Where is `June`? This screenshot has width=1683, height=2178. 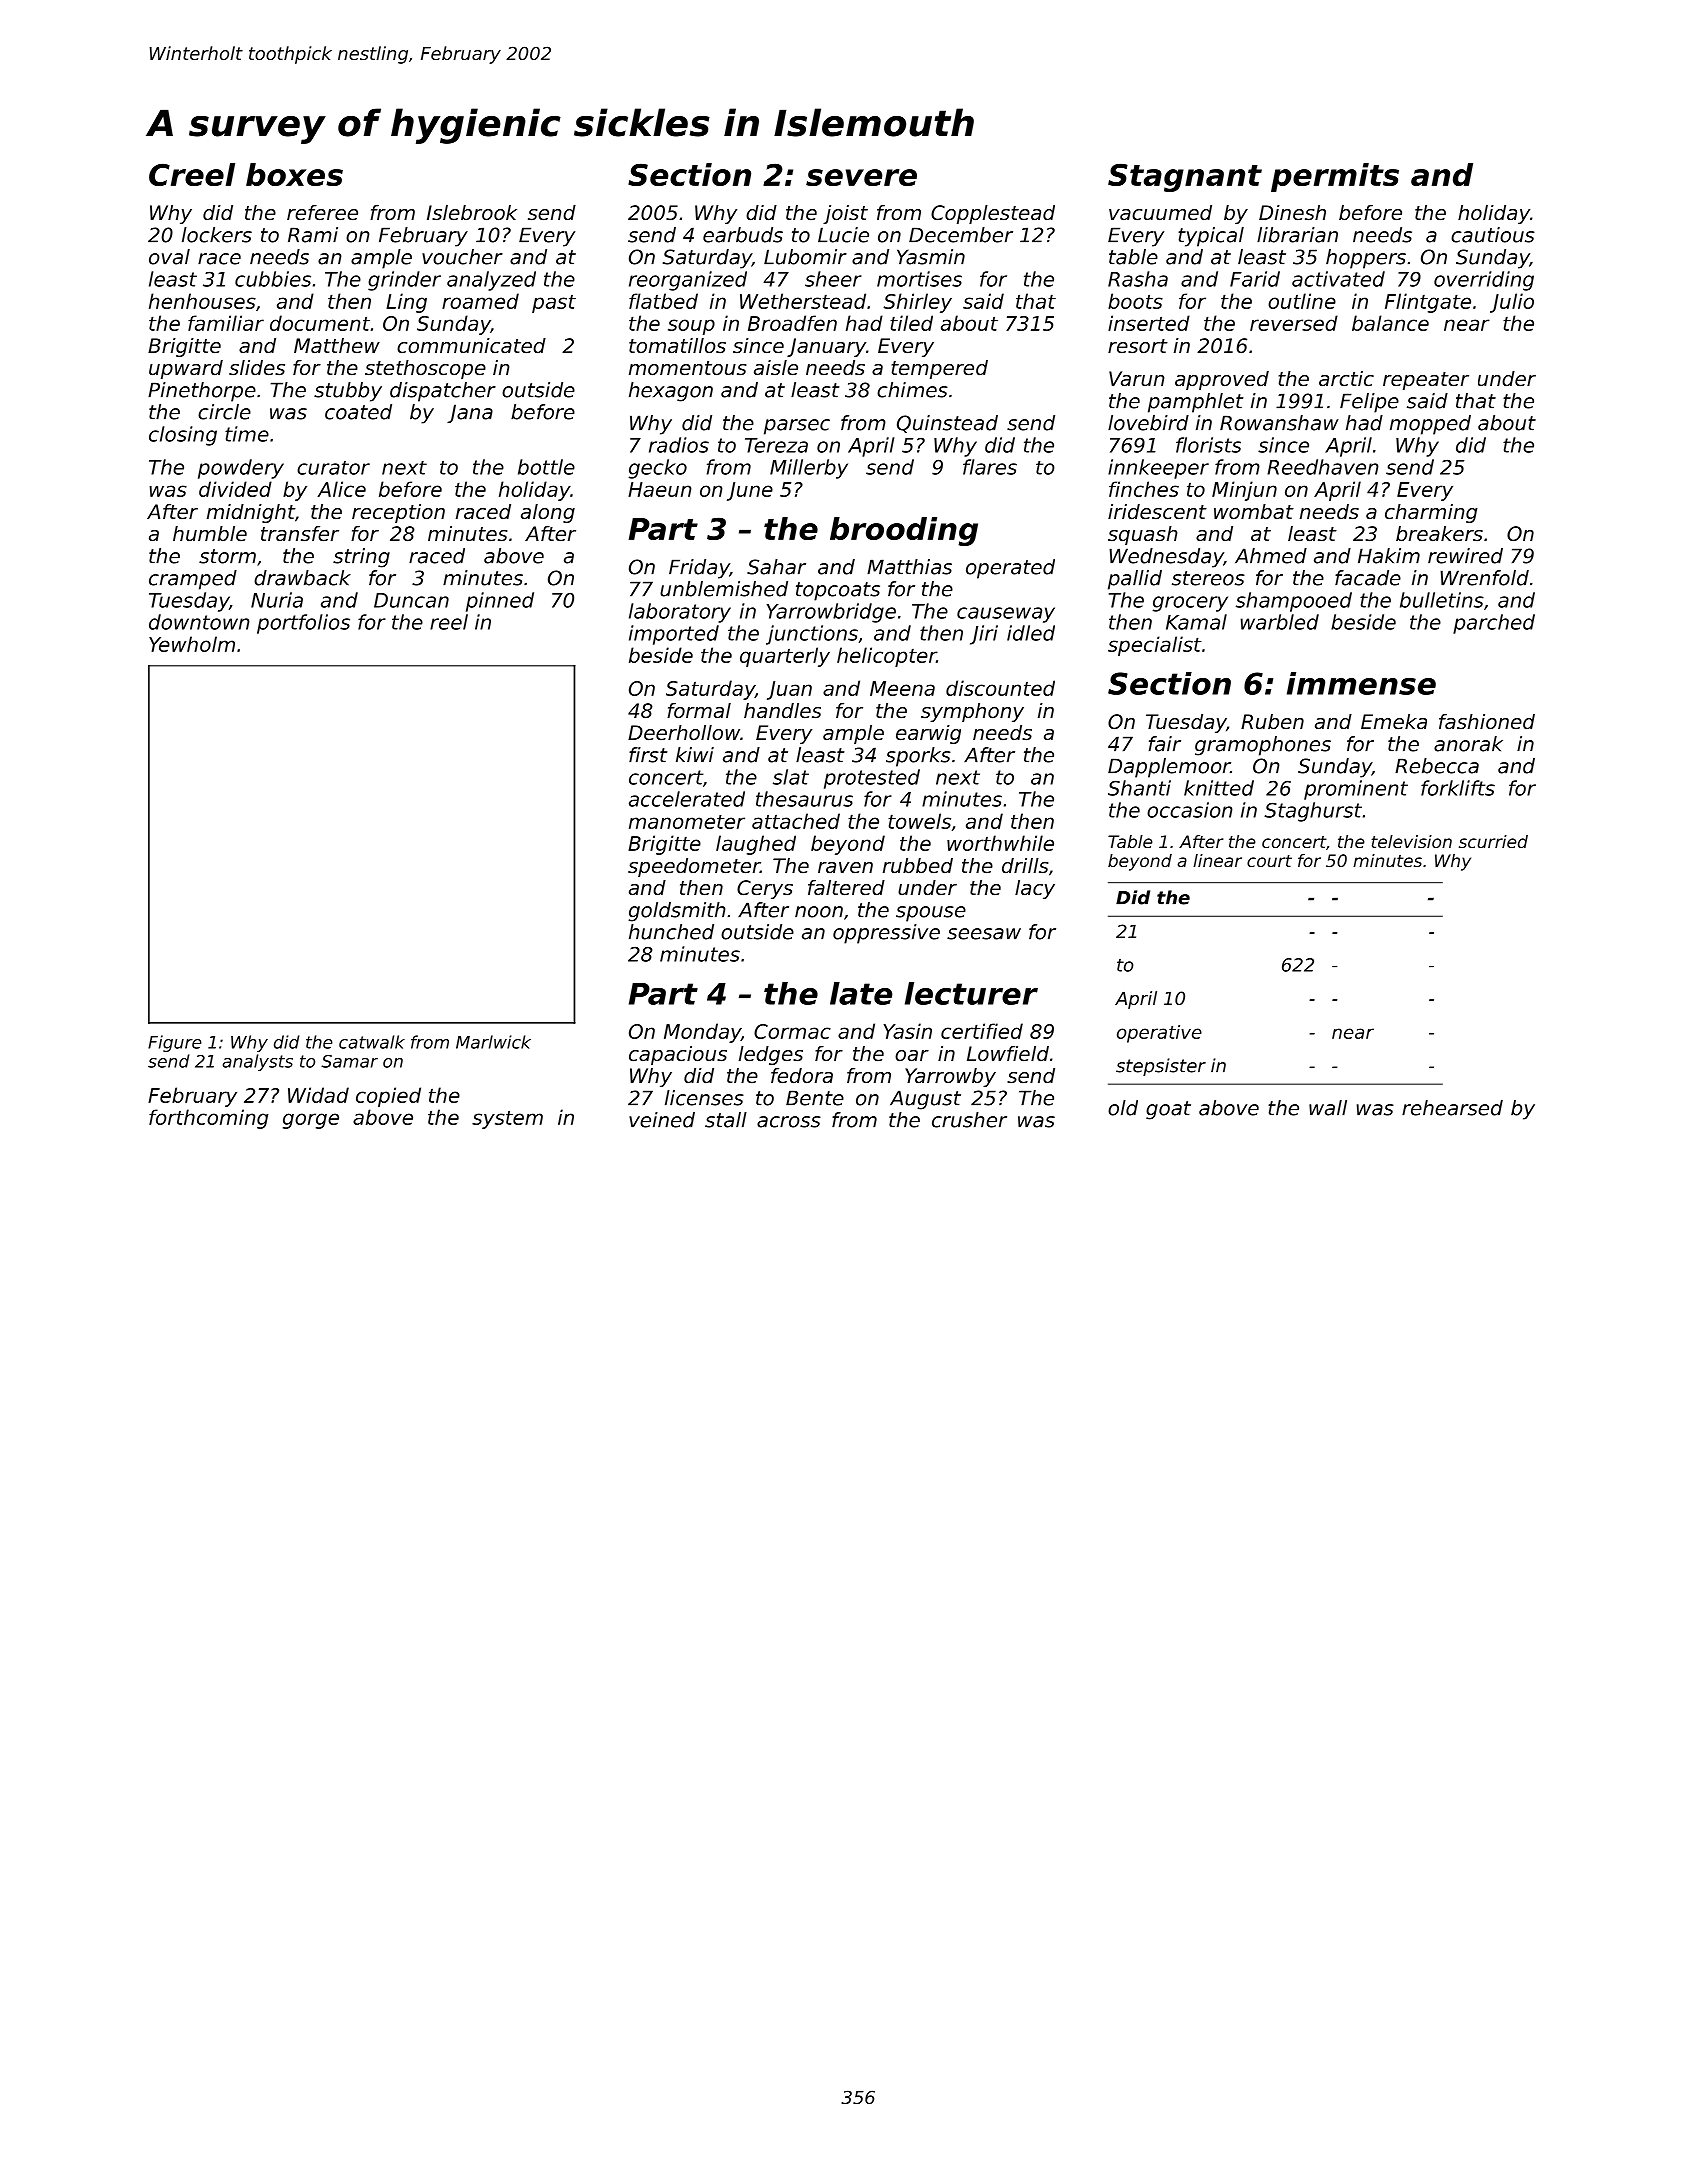
June is located at coordinates (750, 491).
